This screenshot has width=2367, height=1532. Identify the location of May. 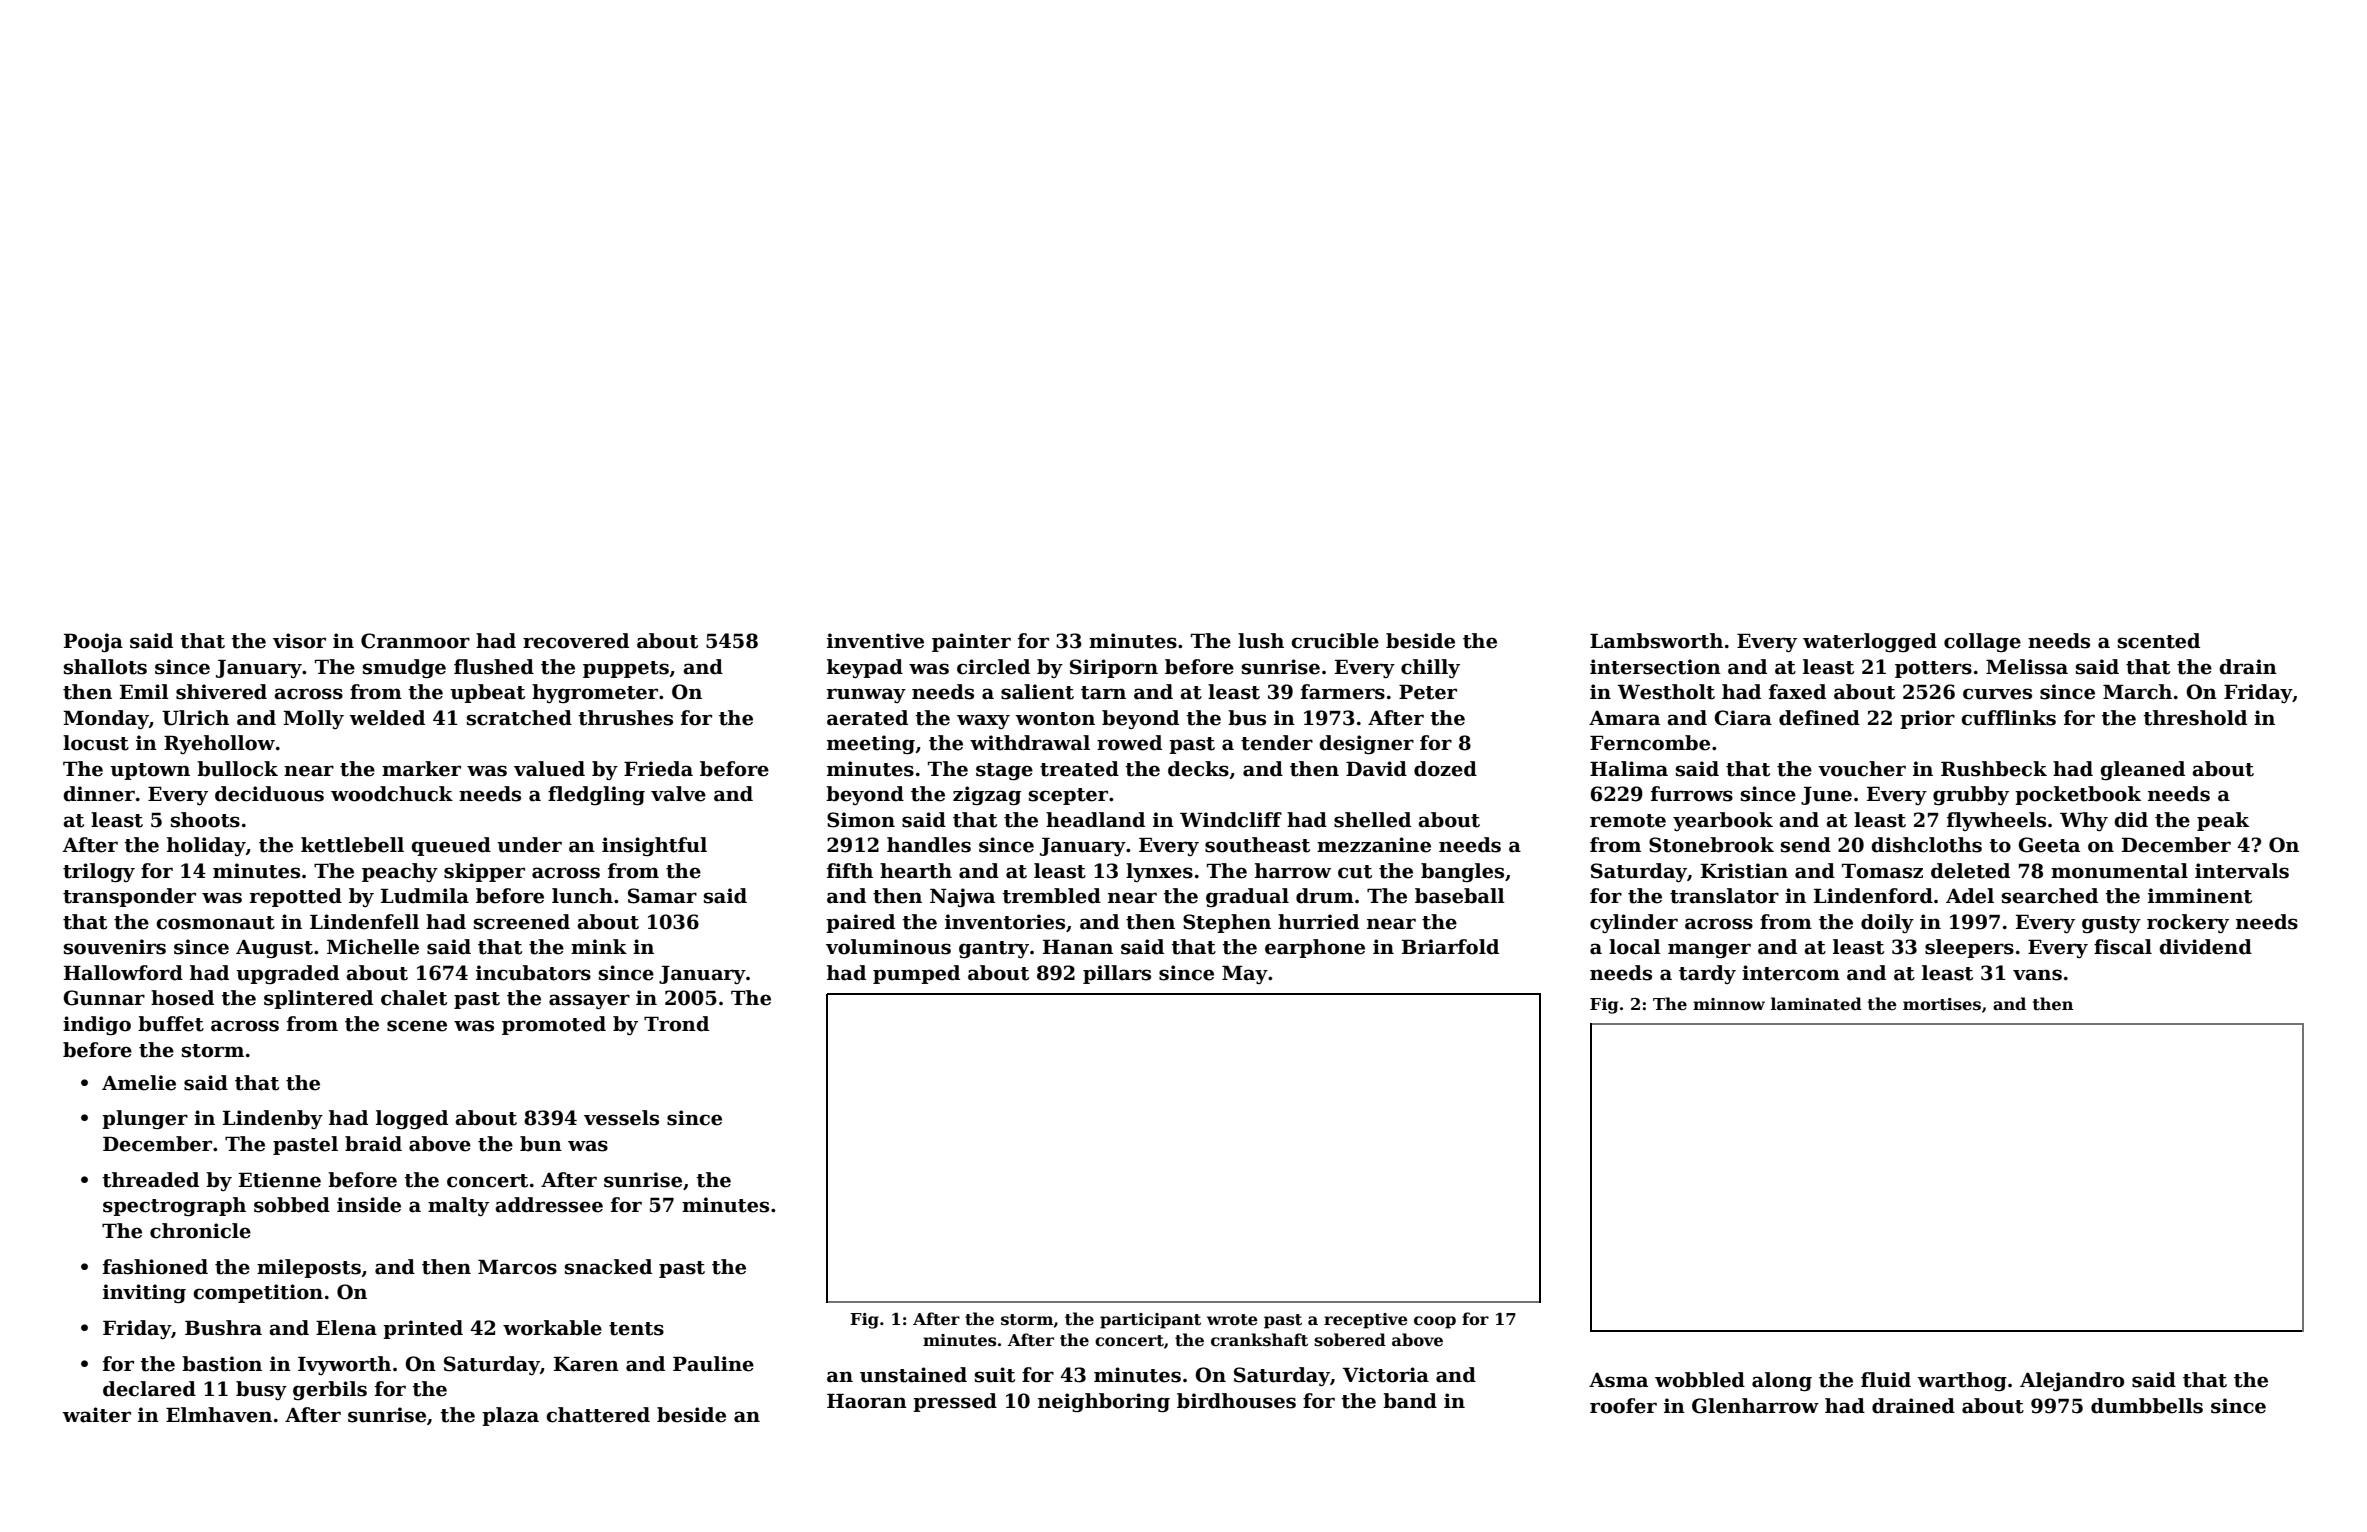
(1245, 975).
